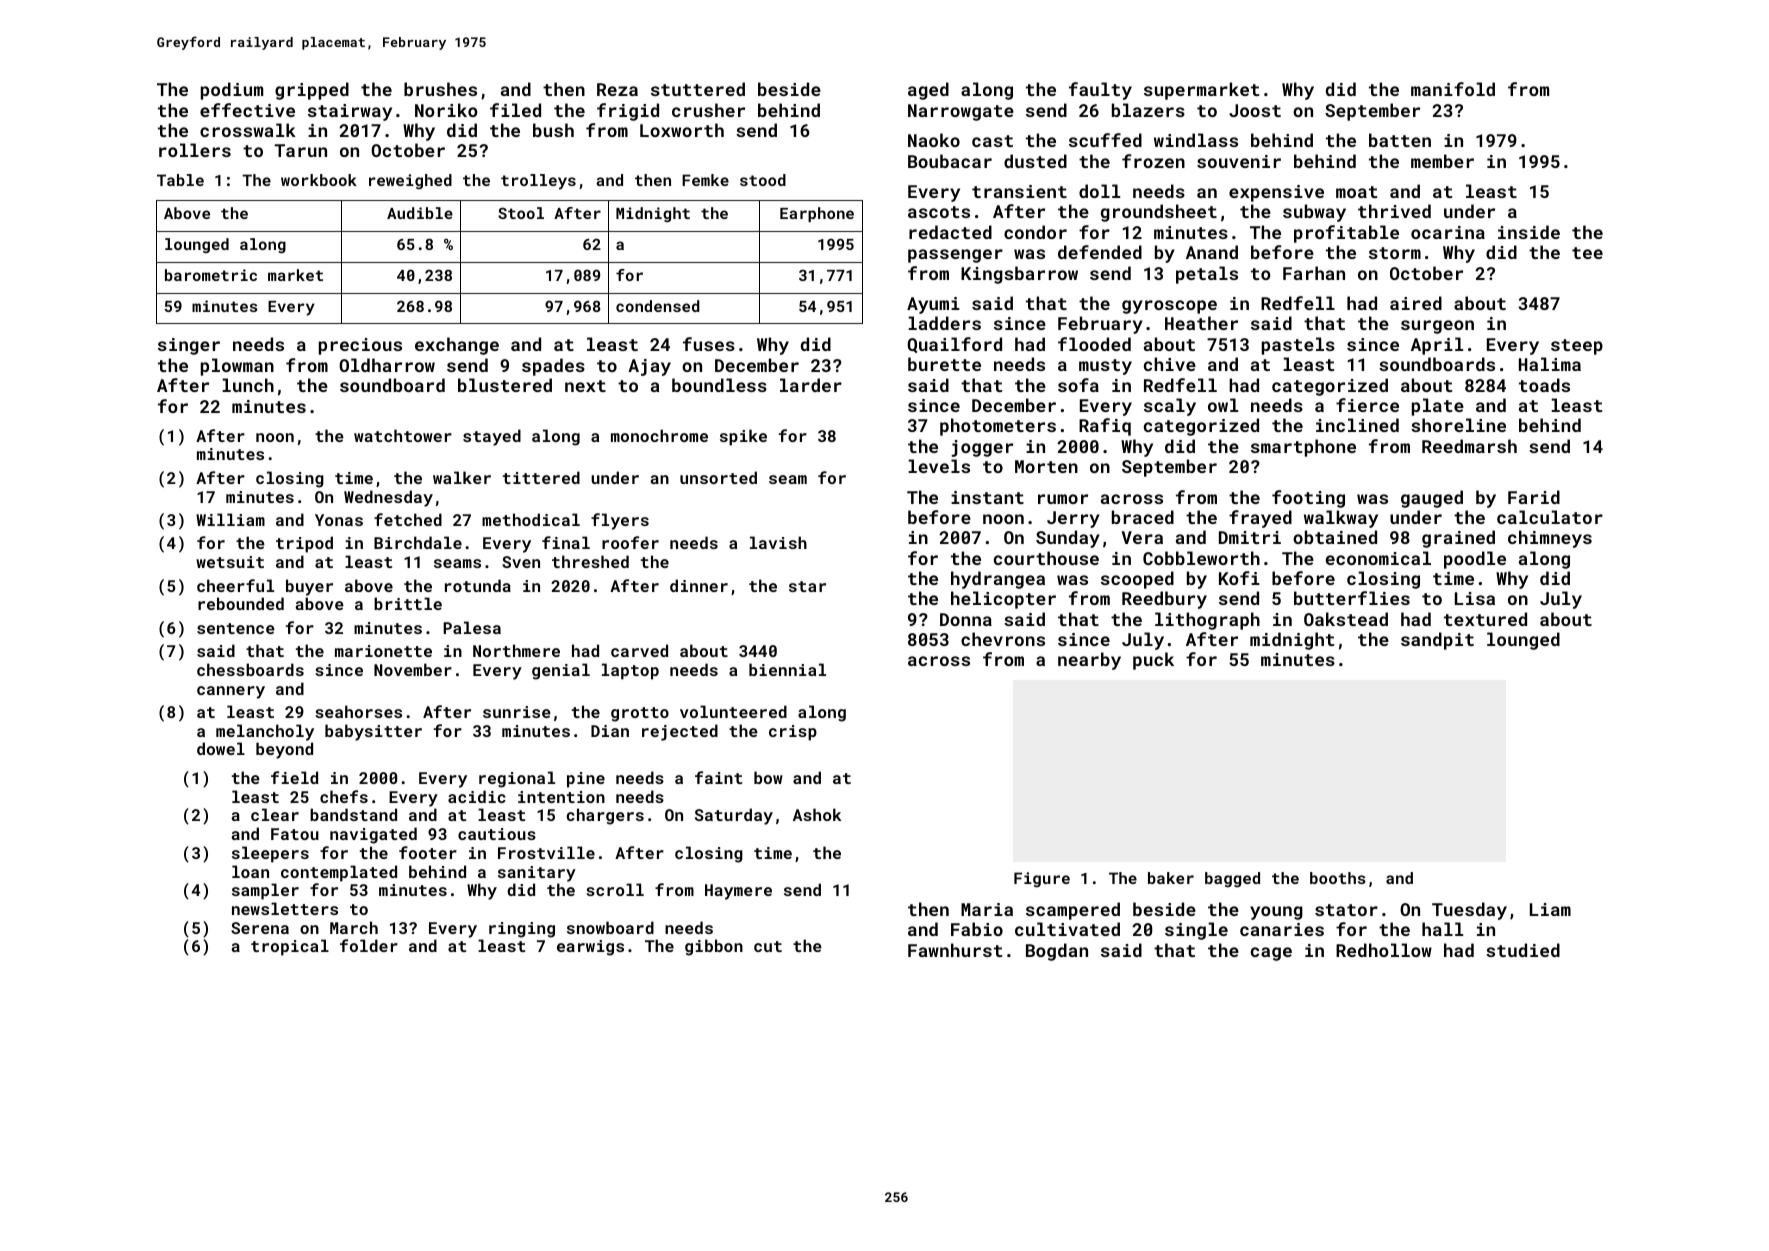 The height and width of the screenshot is (1251, 1769). Describe the element at coordinates (982, 448) in the screenshot. I see `jogger` at that location.
